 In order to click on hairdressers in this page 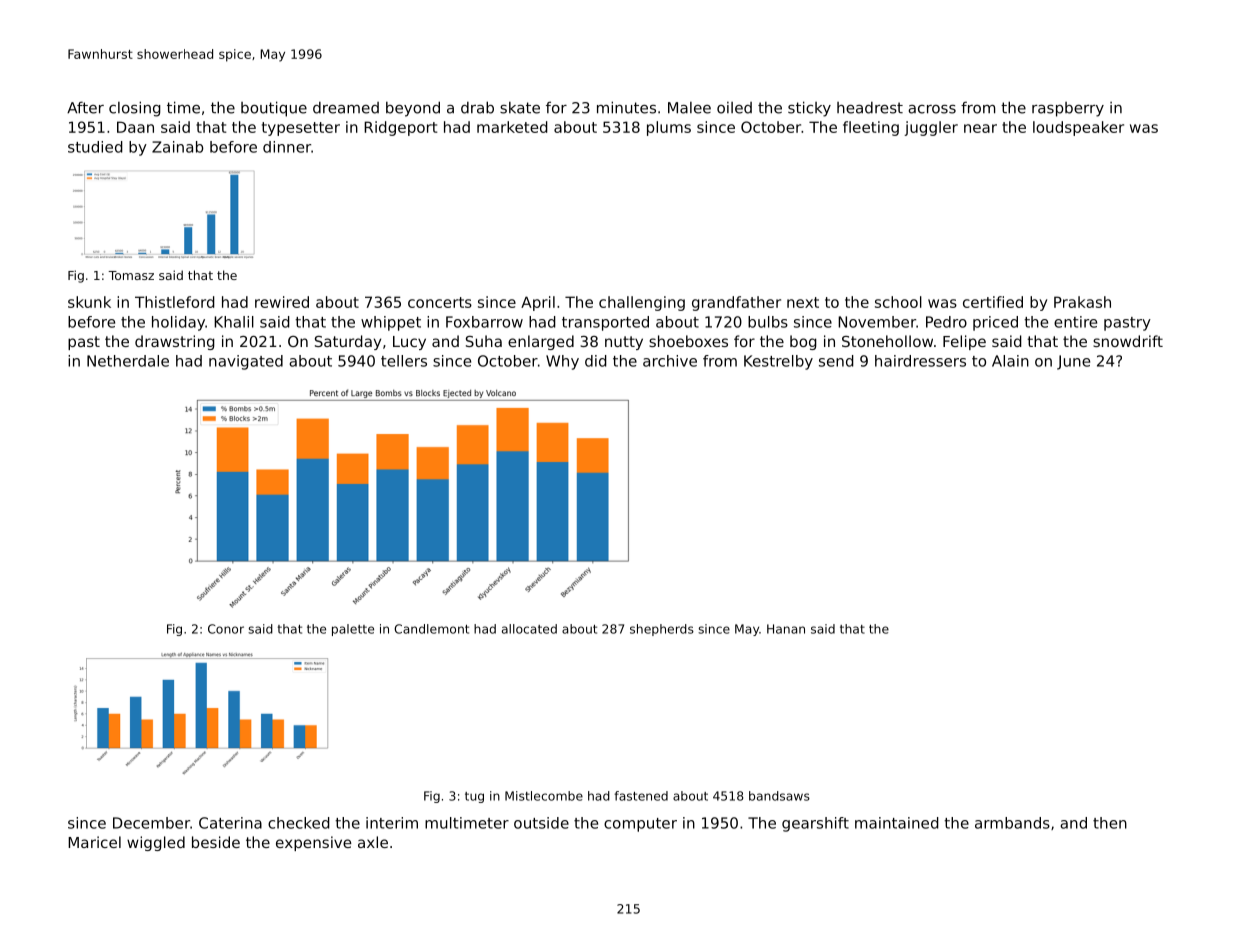, I will do `click(920, 361)`.
